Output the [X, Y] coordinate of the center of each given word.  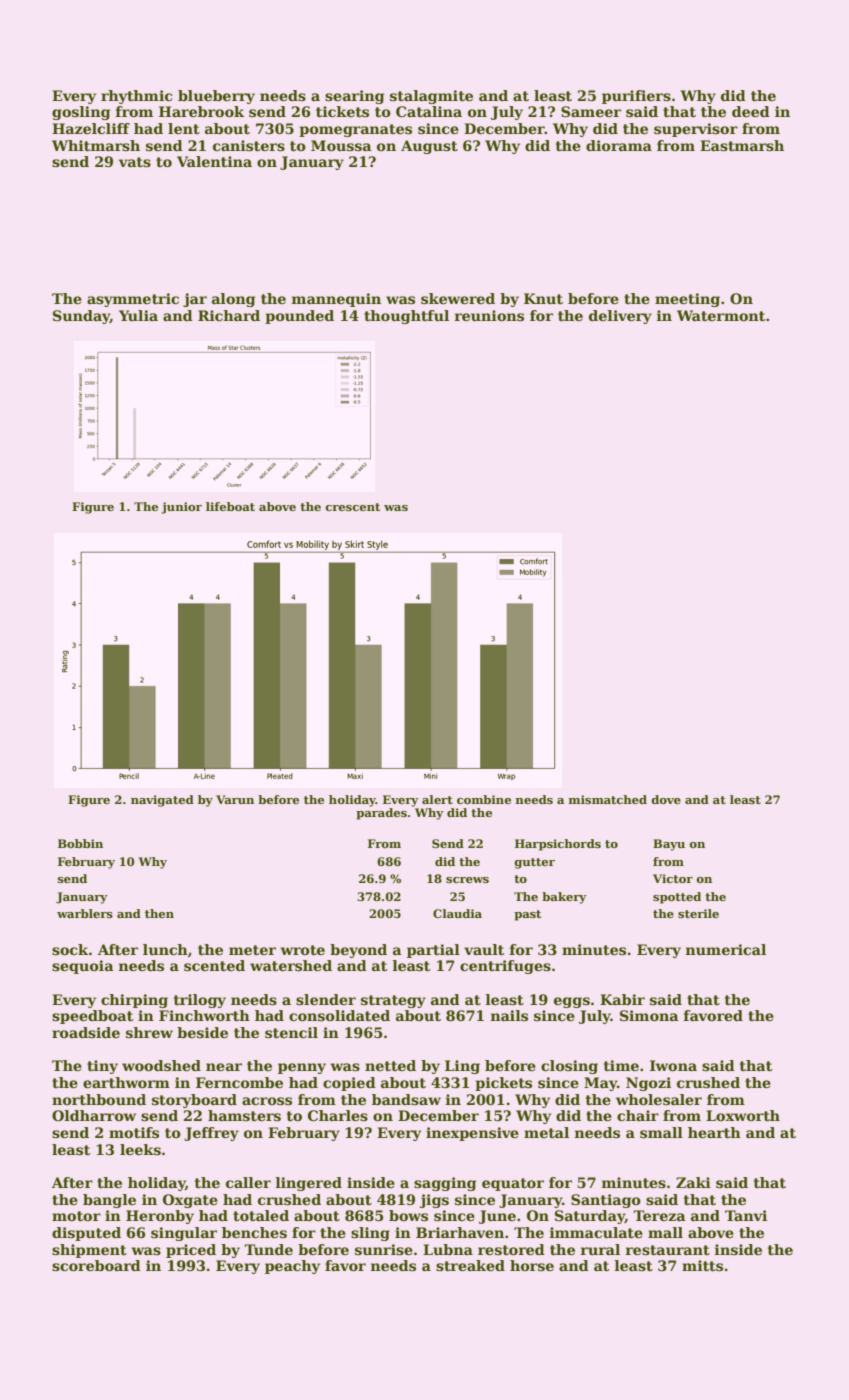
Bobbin [80, 843]
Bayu [669, 845]
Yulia [138, 315]
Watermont [721, 315]
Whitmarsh [96, 145]
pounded [299, 317]
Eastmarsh [742, 145]
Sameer [591, 111]
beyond [358, 951]
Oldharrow [94, 1115]
